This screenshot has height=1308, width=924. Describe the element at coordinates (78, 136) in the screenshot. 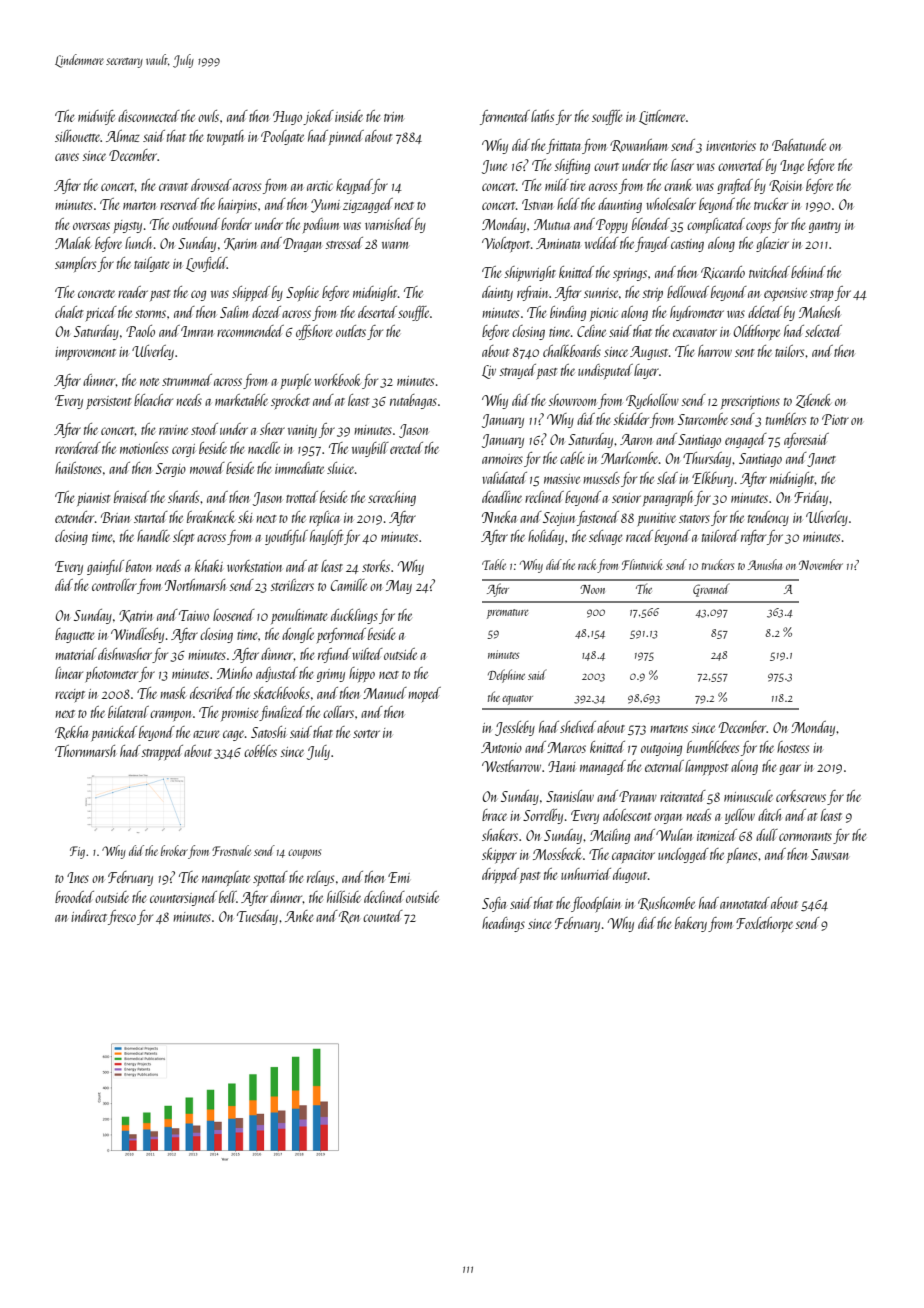

I see `silhouette` at that location.
